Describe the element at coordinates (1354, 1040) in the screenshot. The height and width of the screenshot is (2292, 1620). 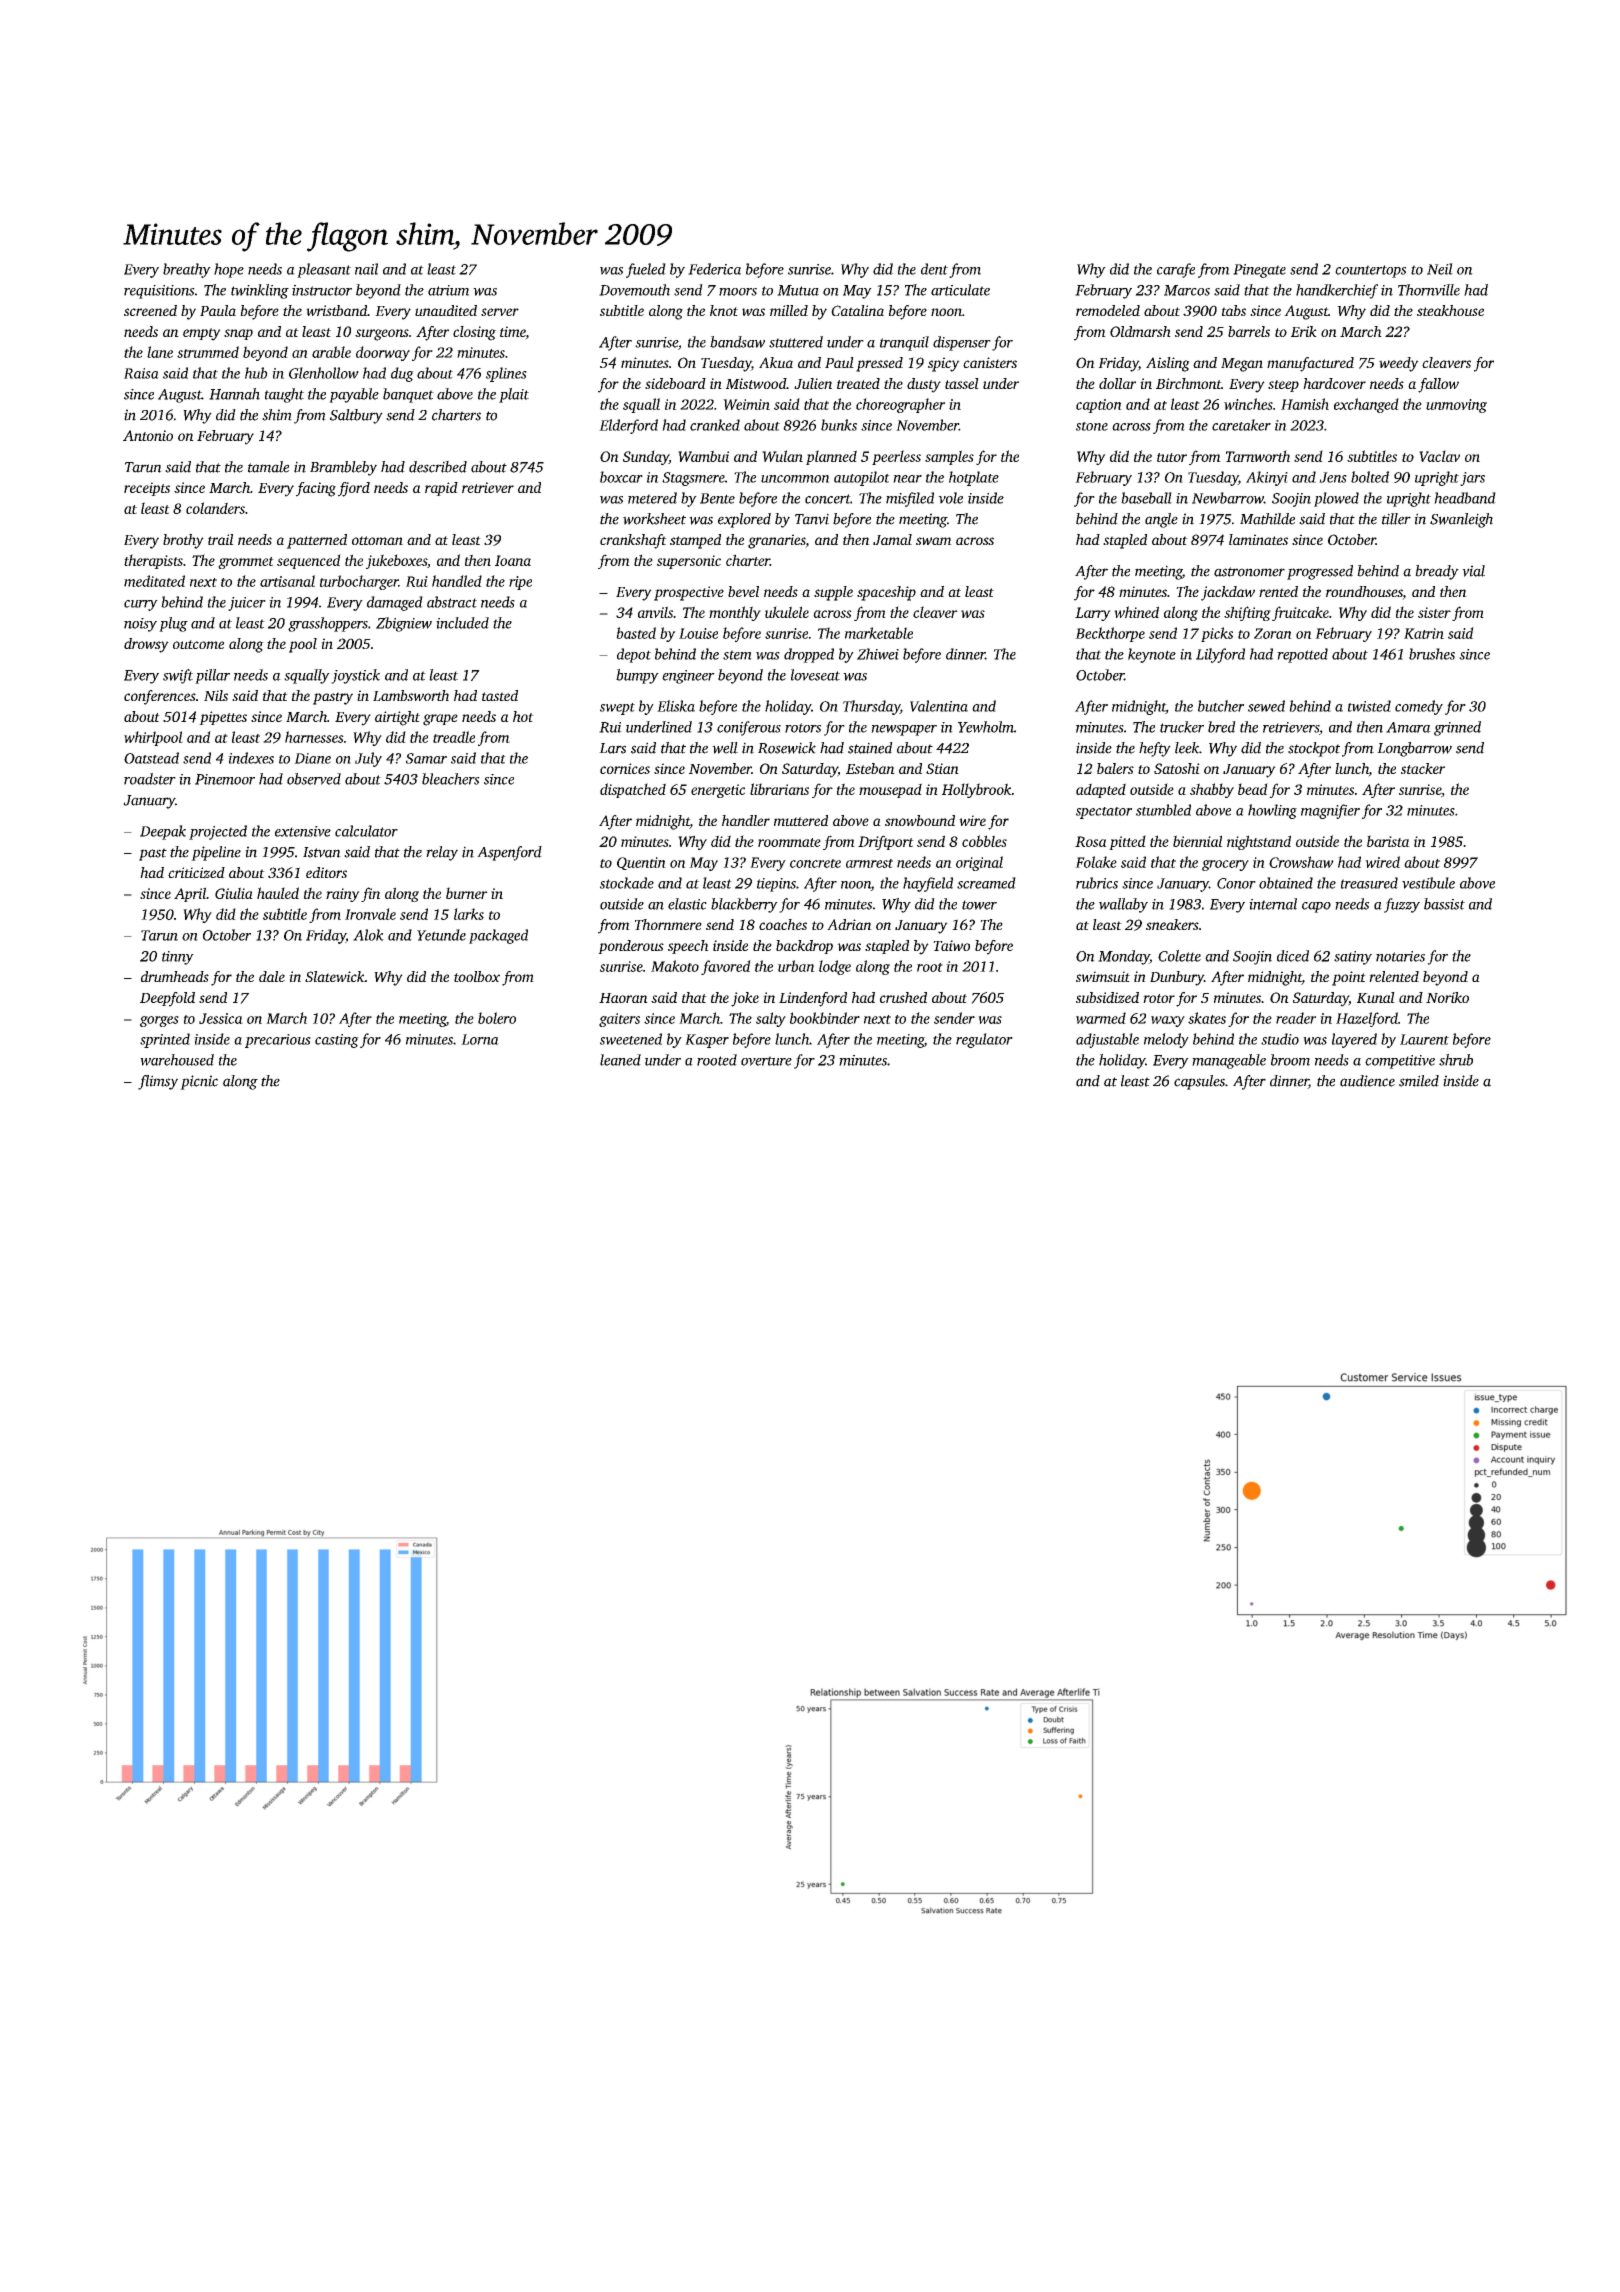
I see `layered` at that location.
